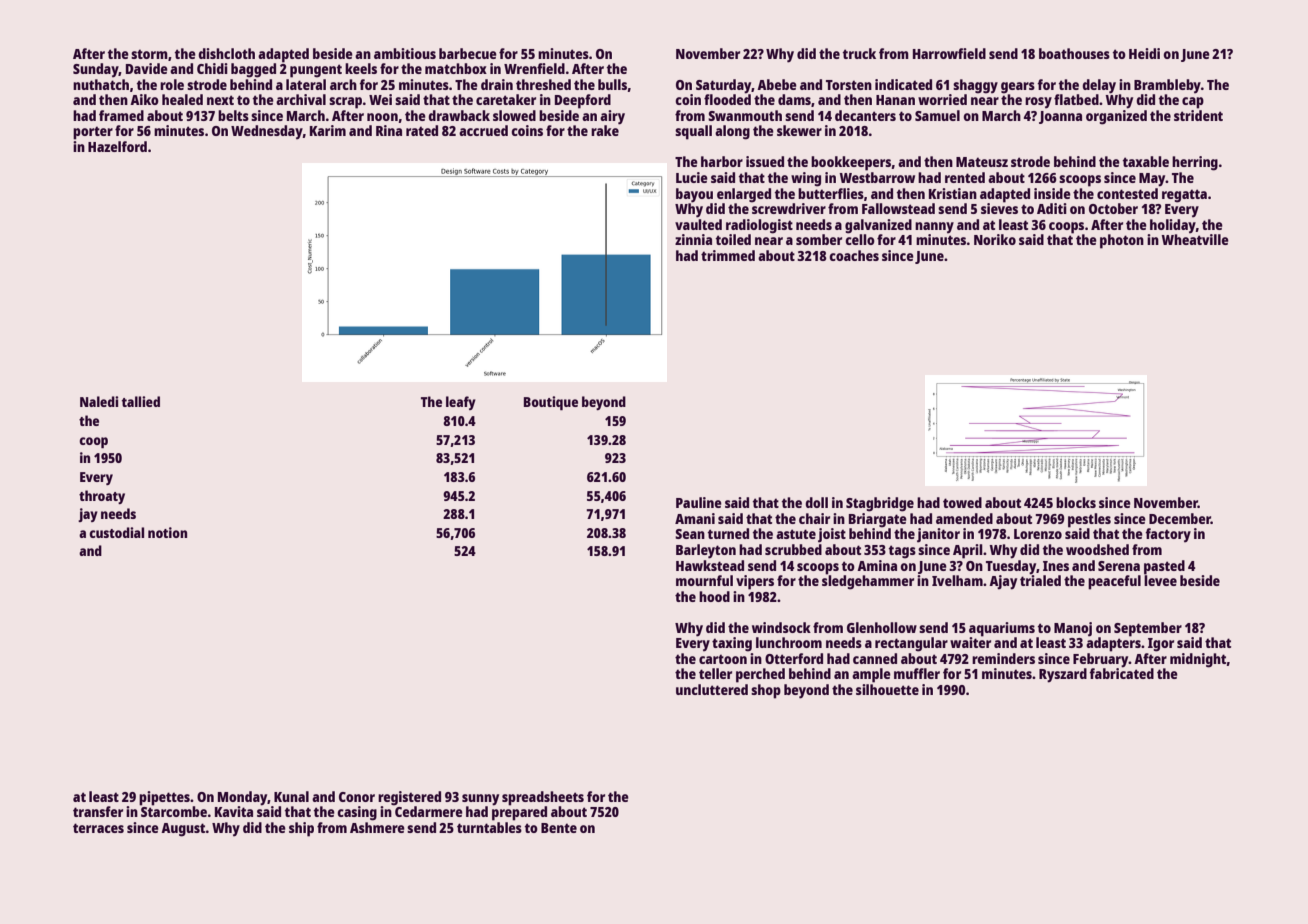 The height and width of the page is (924, 1308). What do you see at coordinates (328, 130) in the page?
I see `Karim` at bounding box center [328, 130].
